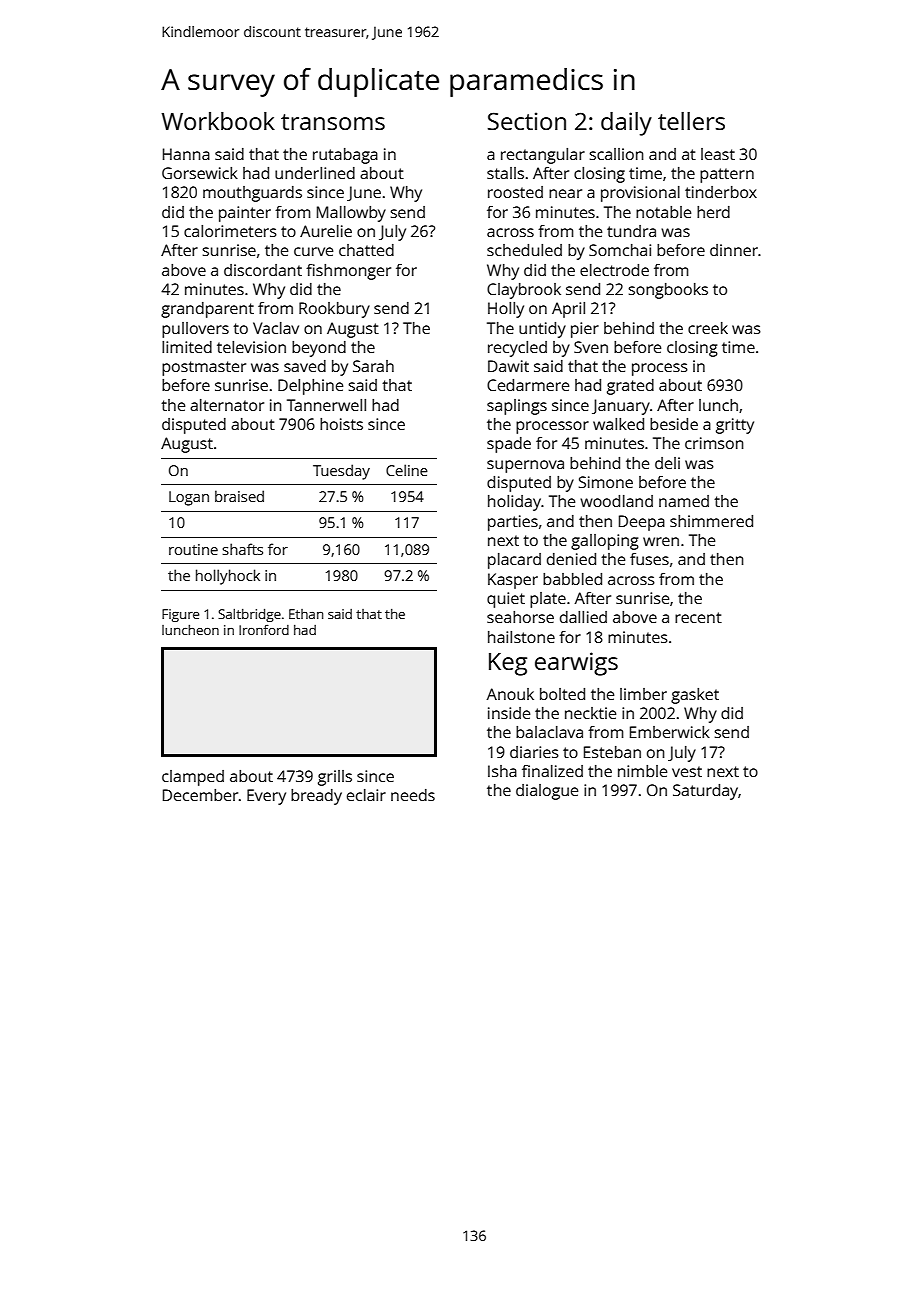 The image size is (924, 1311). Describe the element at coordinates (200, 795) in the document. I see `December` at that location.
